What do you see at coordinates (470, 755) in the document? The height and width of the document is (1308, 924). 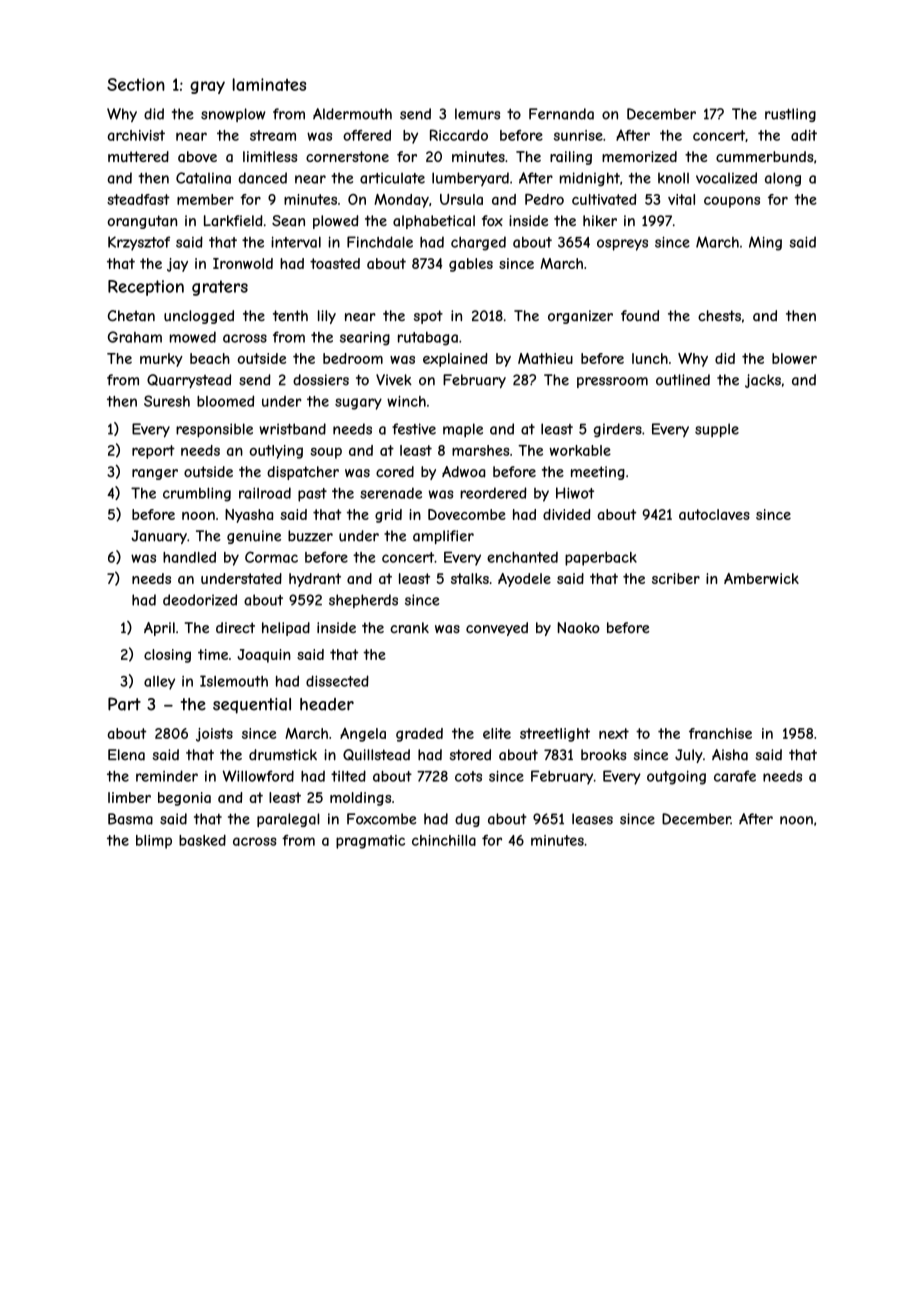 I see `stored` at bounding box center [470, 755].
